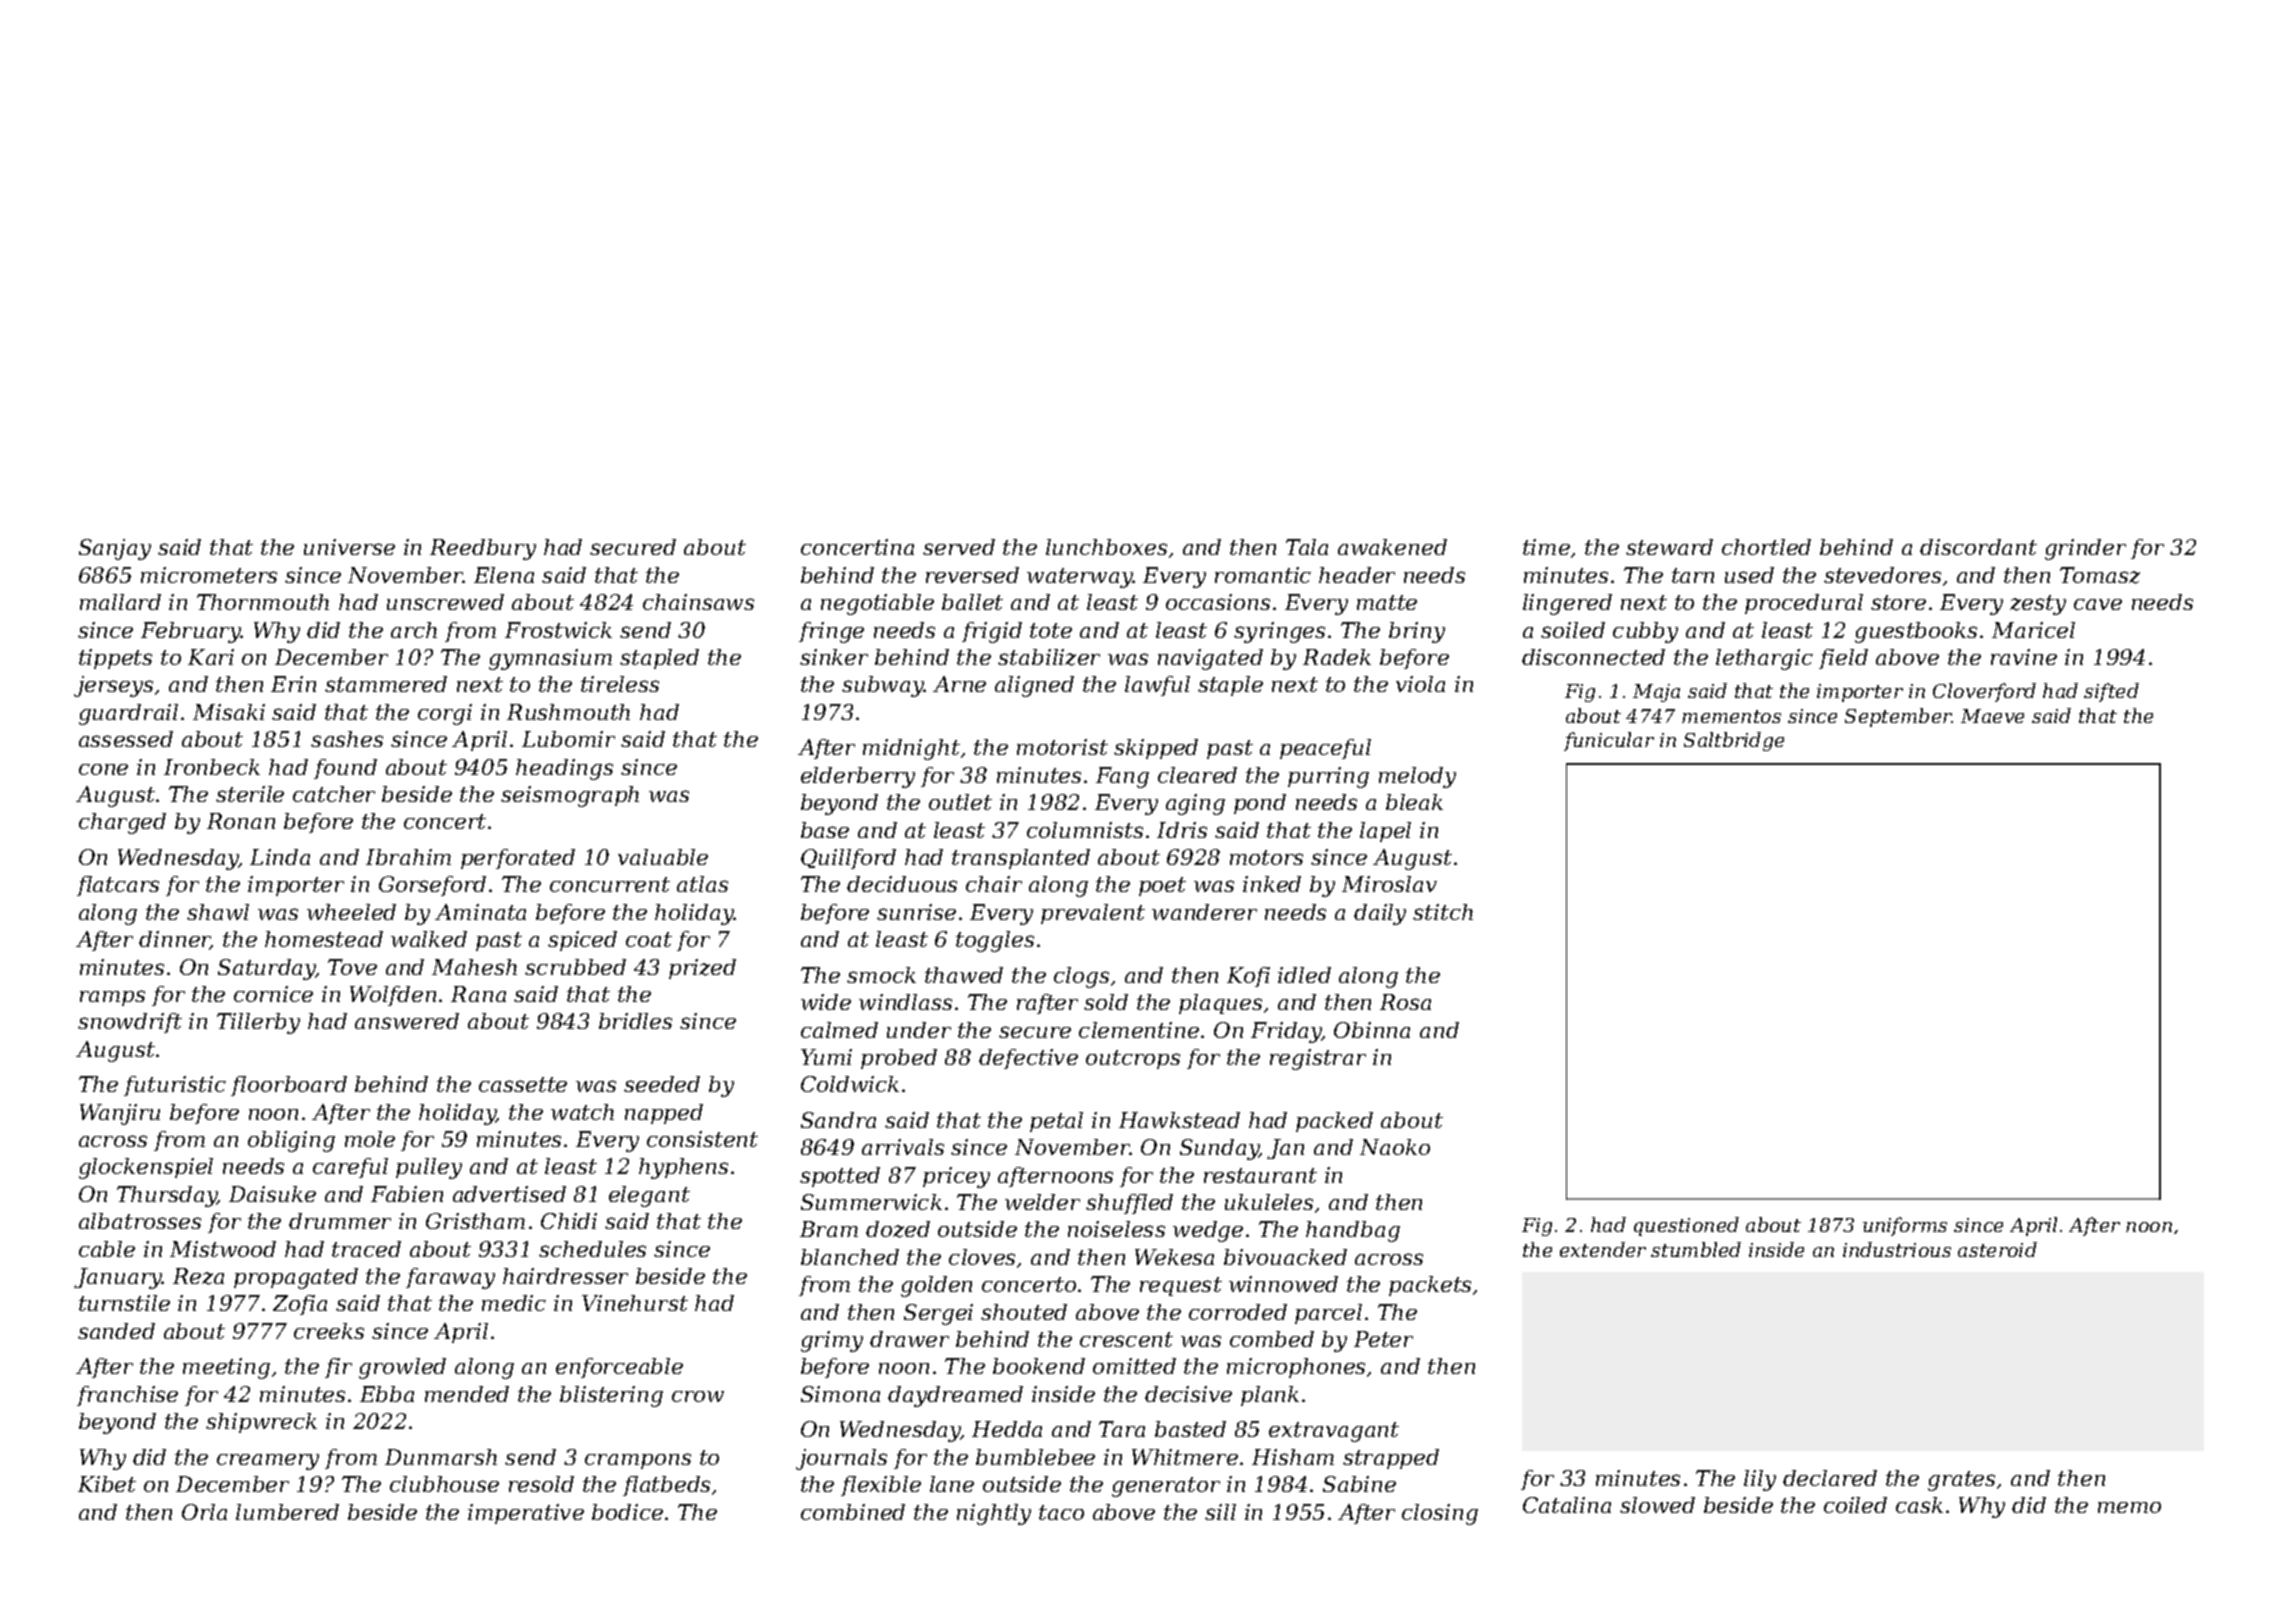 Image resolution: width=2282 pixels, height=1614 pixels. Describe the element at coordinates (838, 1120) in the screenshot. I see `Sandra` at that location.
